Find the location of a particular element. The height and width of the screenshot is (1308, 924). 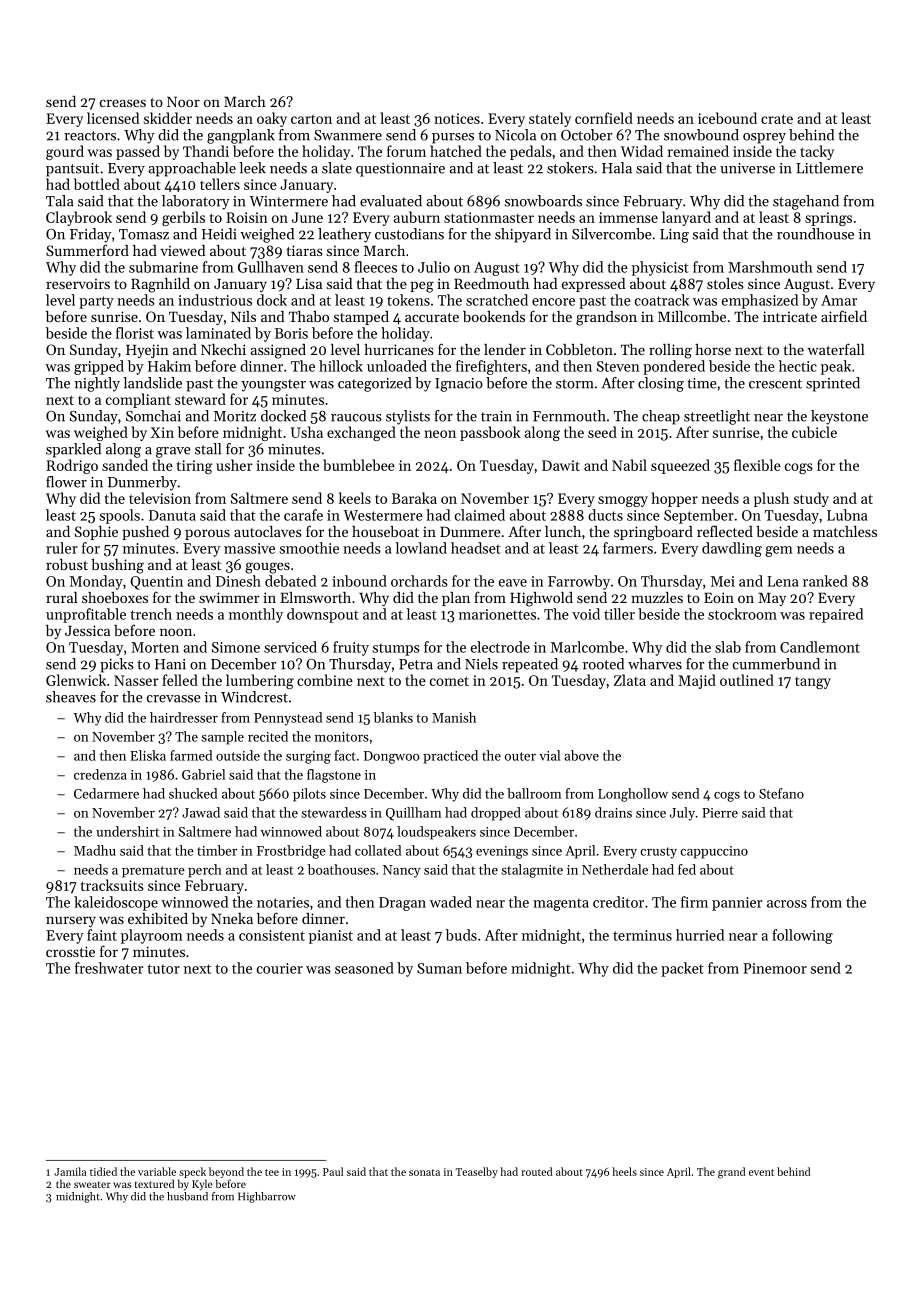

crate is located at coordinates (777, 119).
